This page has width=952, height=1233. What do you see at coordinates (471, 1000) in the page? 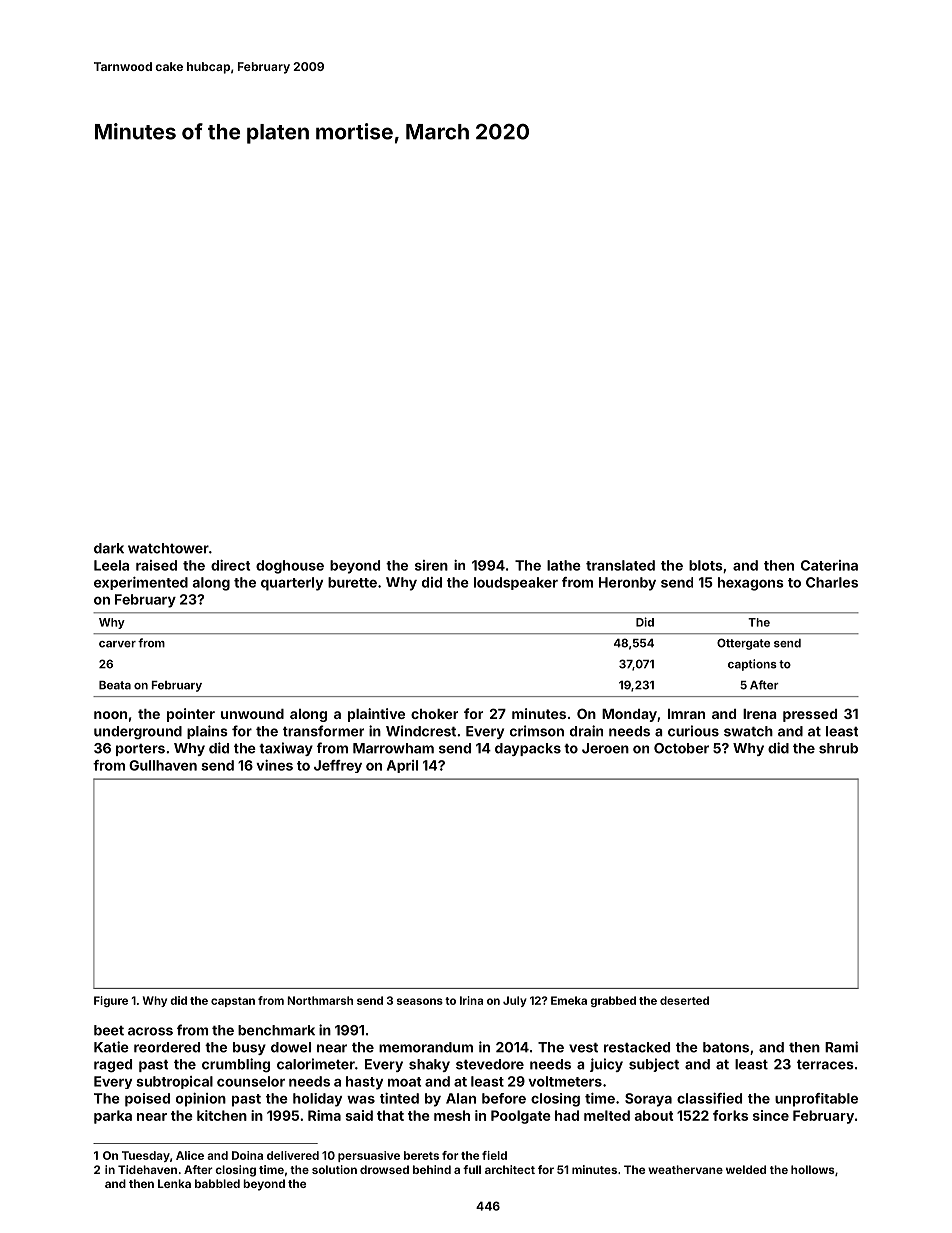
I see `Irina` at bounding box center [471, 1000].
